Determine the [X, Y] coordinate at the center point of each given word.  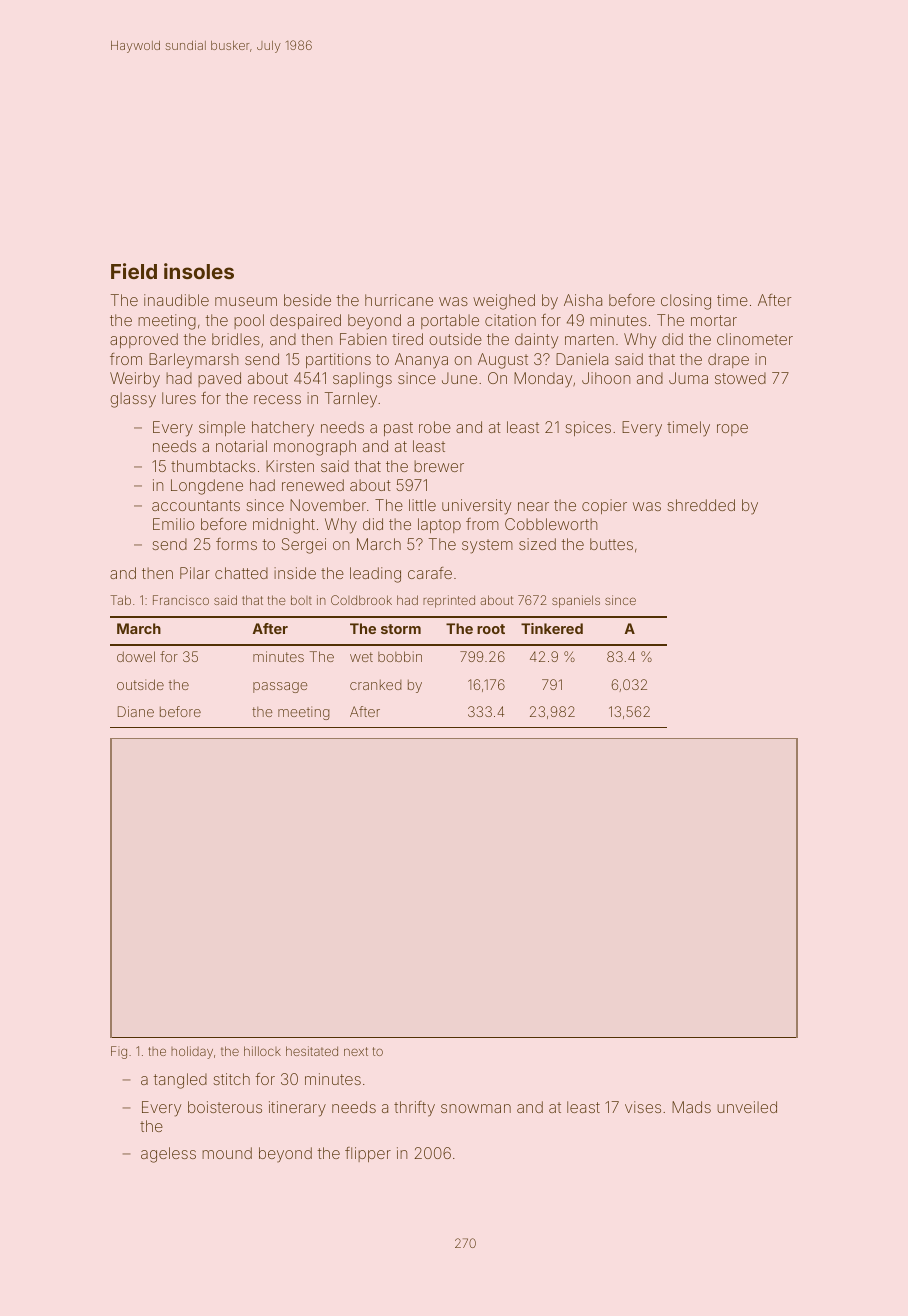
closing [686, 302]
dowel [136, 656]
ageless [168, 1155]
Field [134, 271]
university [476, 507]
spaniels [576, 601]
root [491, 629]
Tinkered [552, 628]
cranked [376, 684]
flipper [368, 1154]
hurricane [399, 300]
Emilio [173, 524]
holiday [192, 1052]
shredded [701, 505]
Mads [691, 1107]
